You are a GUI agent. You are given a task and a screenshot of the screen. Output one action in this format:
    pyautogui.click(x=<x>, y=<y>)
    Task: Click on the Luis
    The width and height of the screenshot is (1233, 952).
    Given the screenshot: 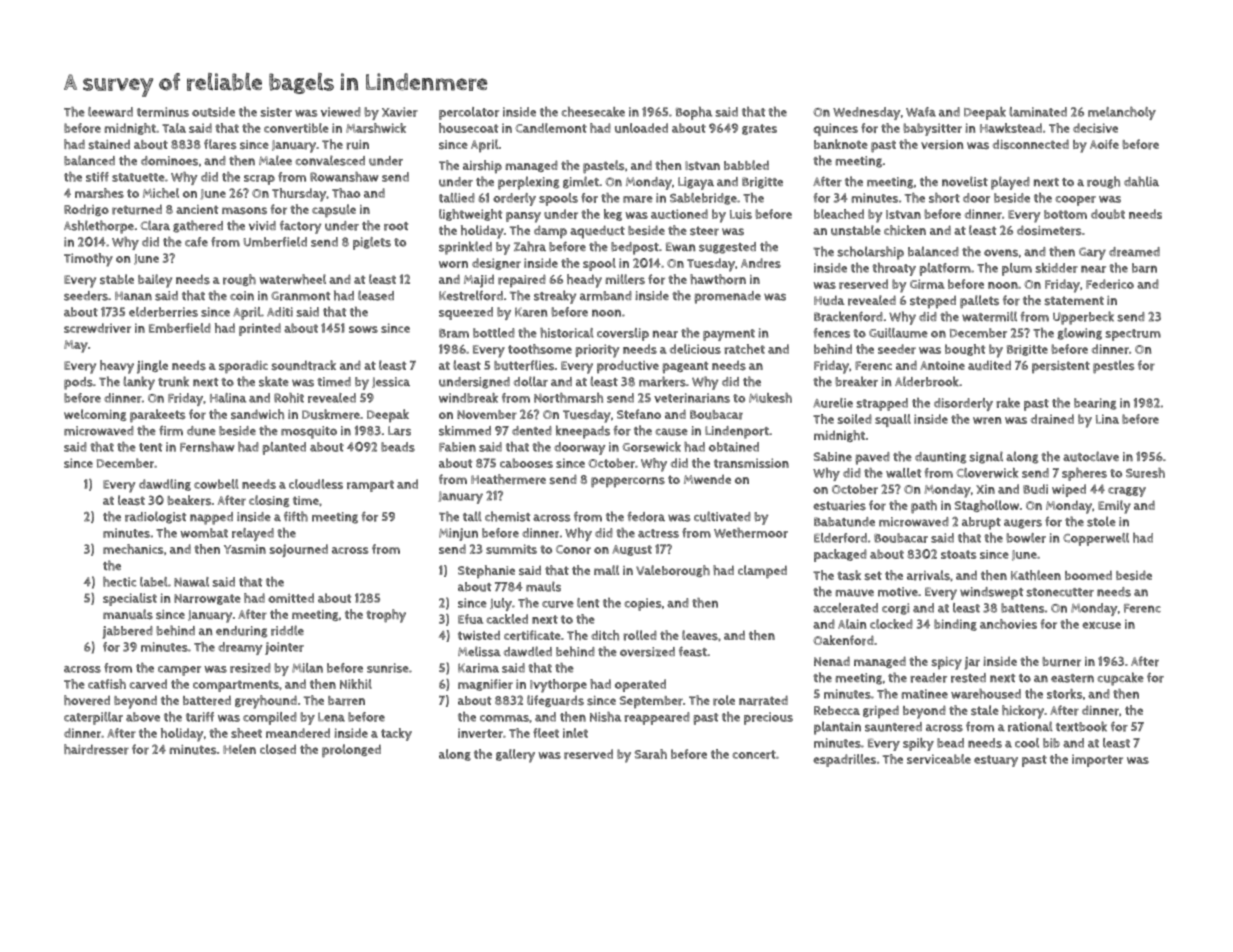 What is the action you would take?
    pyautogui.click(x=741, y=214)
